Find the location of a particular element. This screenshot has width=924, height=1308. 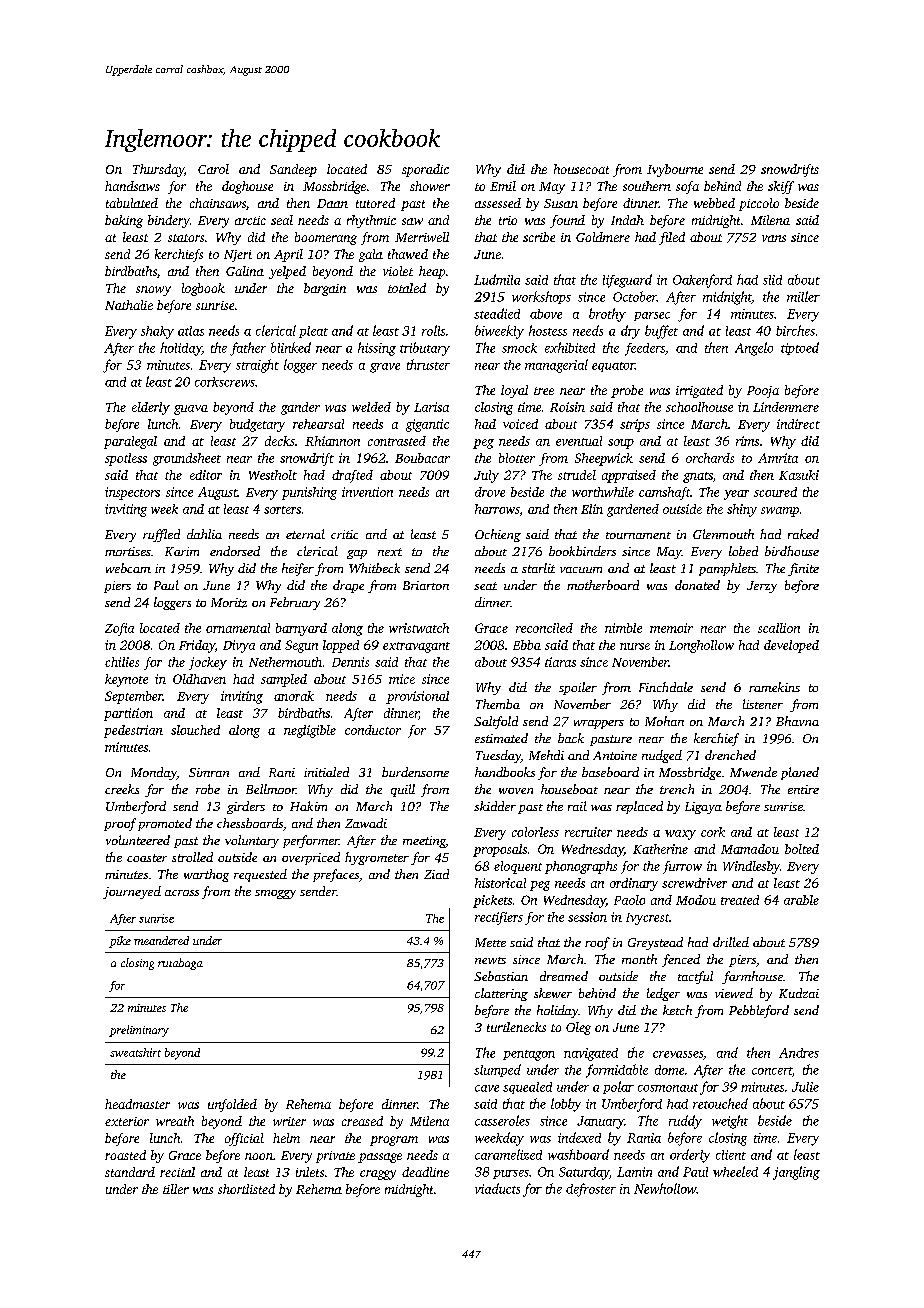

hissing is located at coordinates (377, 349).
